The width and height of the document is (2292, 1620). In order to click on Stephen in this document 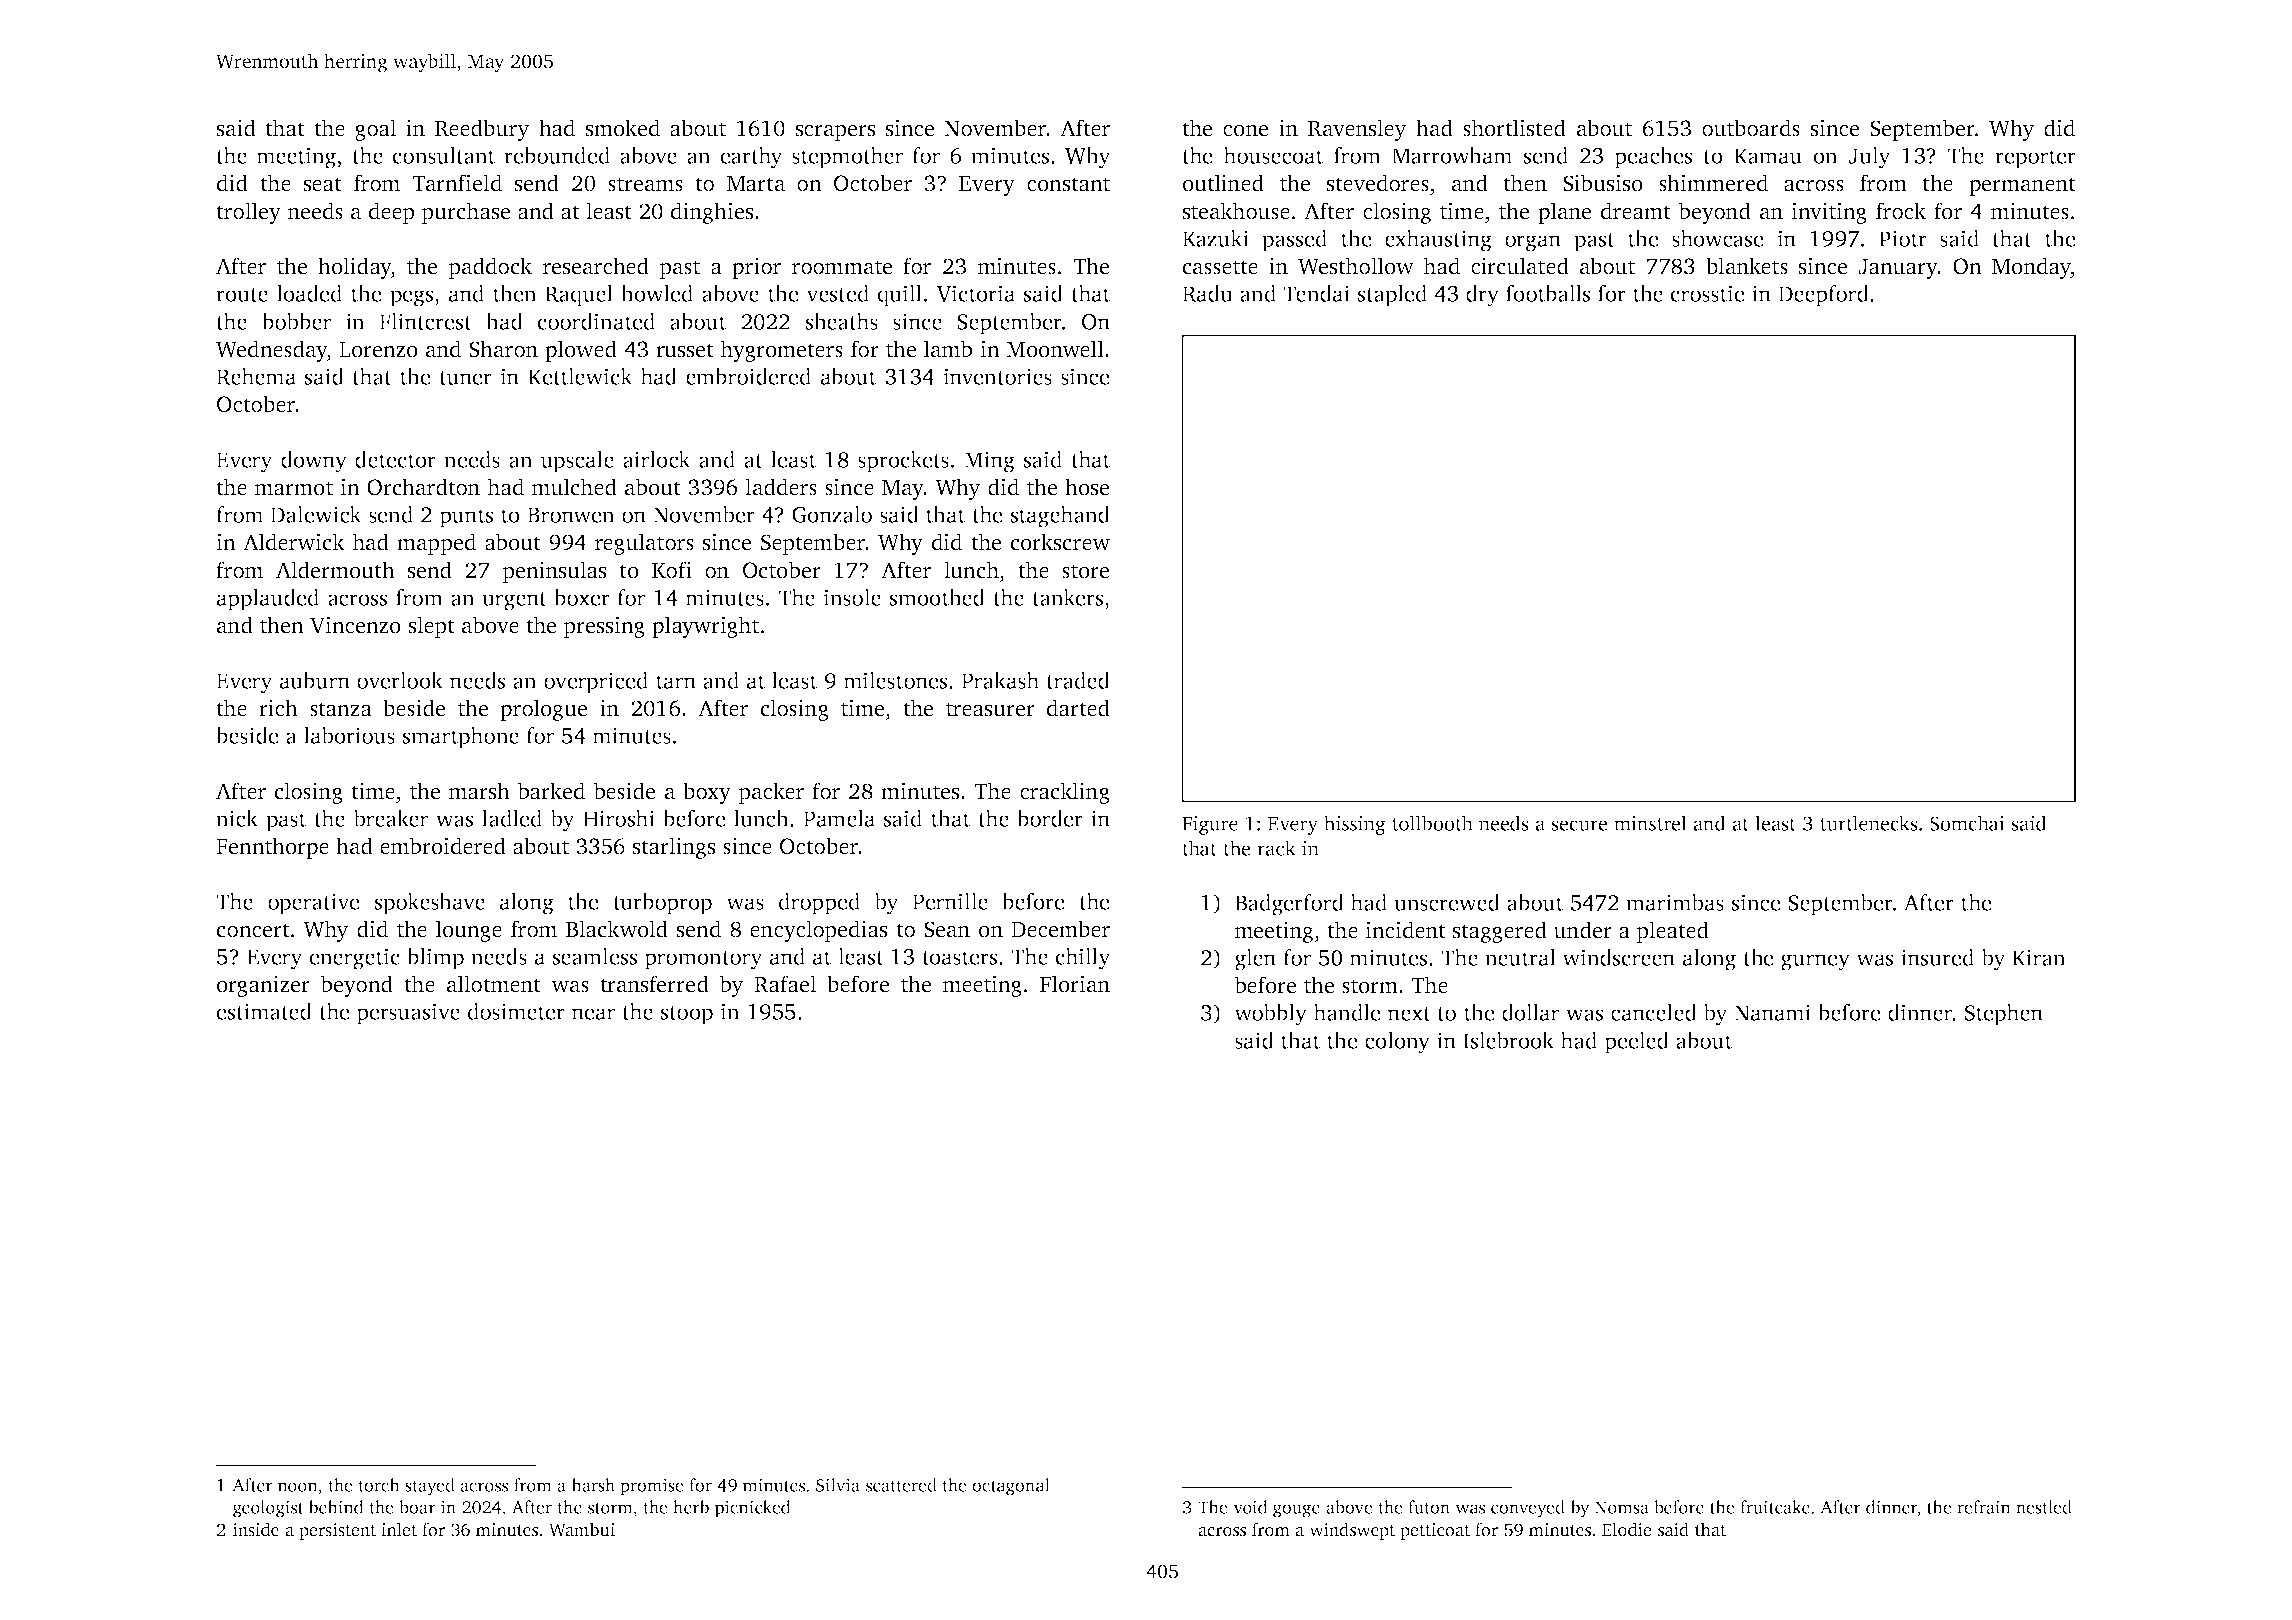, I will do `click(2004, 1015)`.
